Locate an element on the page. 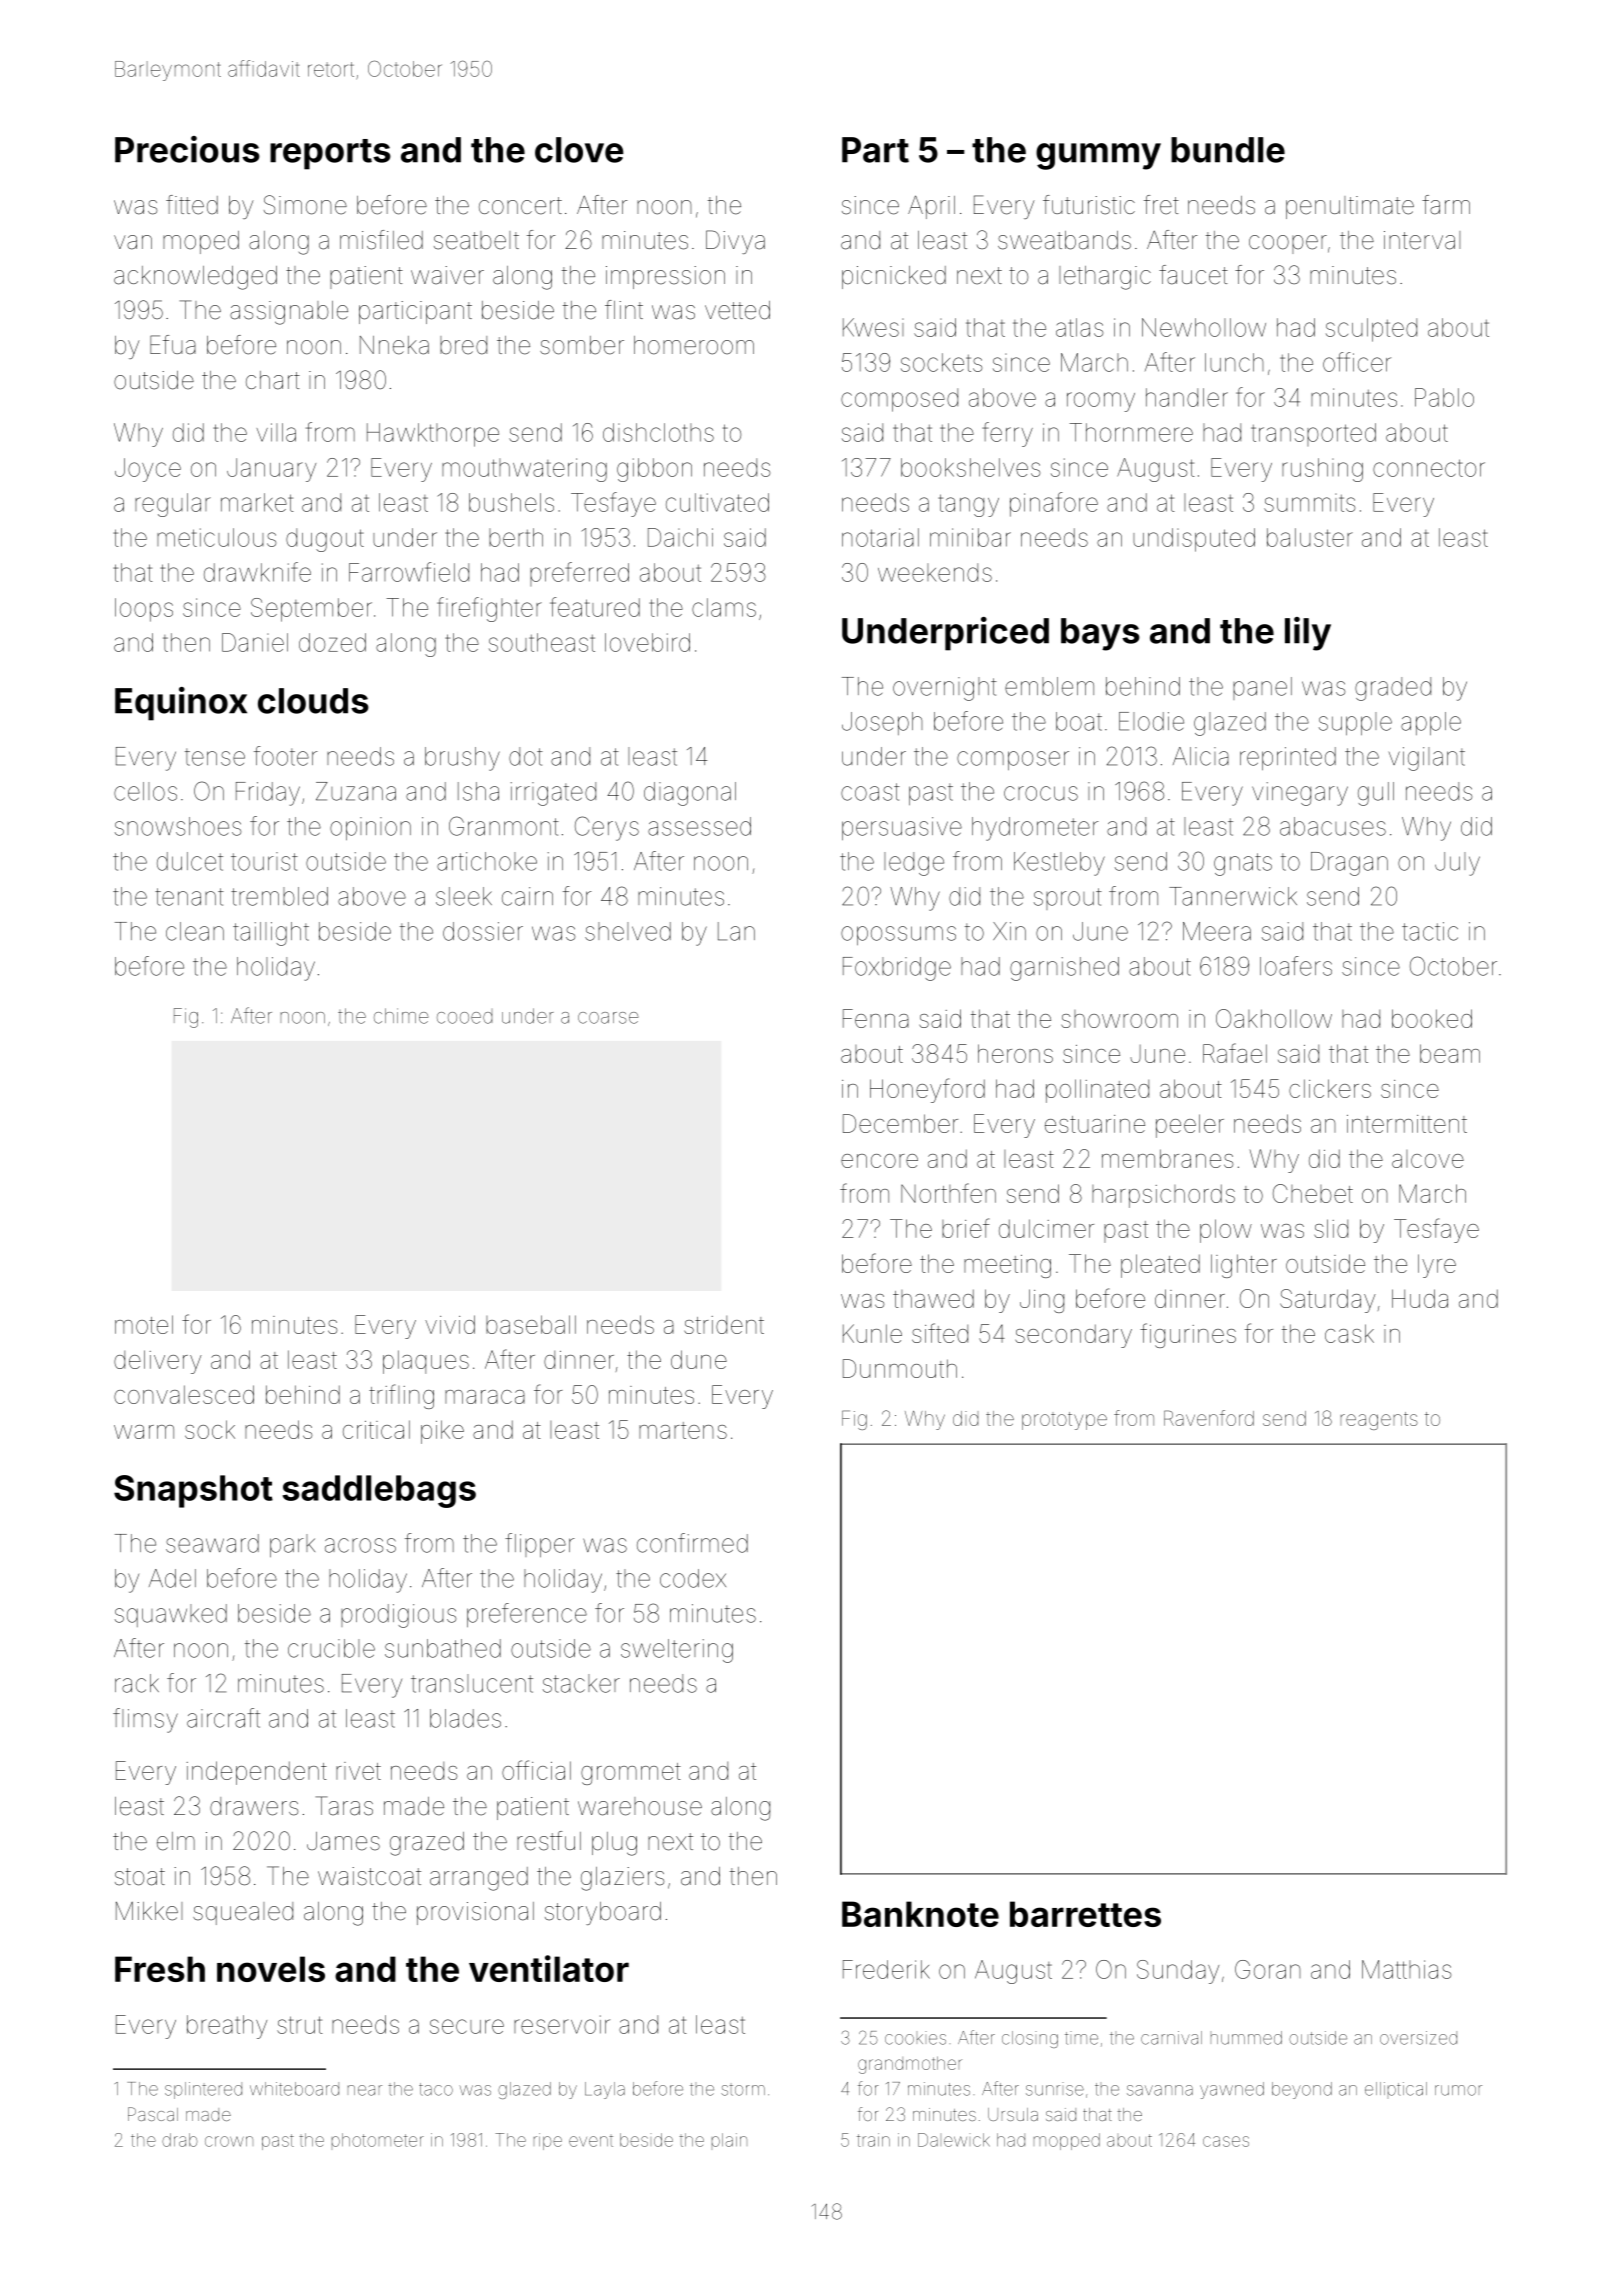 This page has height=2292, width=1620. baluster is located at coordinates (1310, 537).
